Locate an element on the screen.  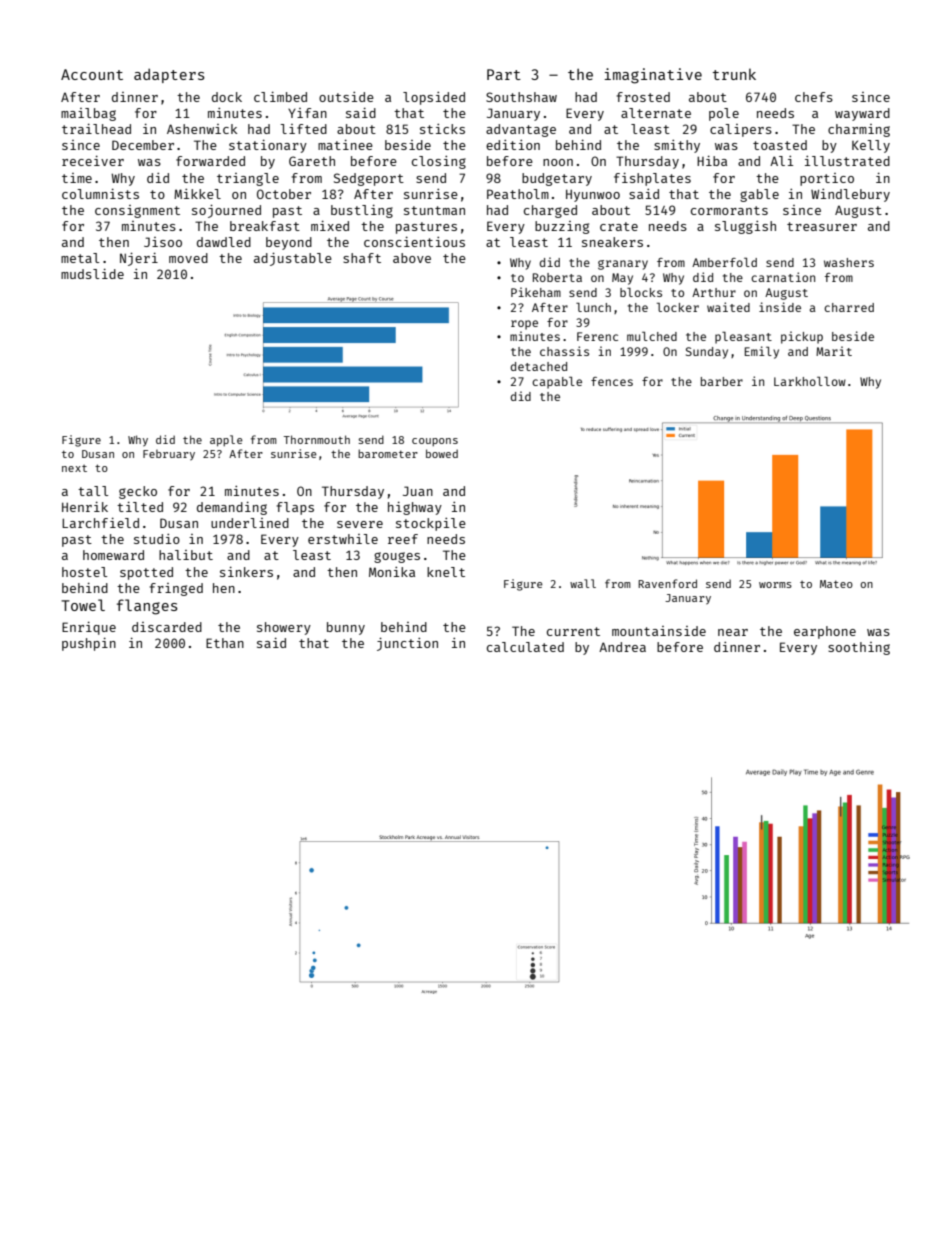
Larkhollow is located at coordinates (810, 381).
